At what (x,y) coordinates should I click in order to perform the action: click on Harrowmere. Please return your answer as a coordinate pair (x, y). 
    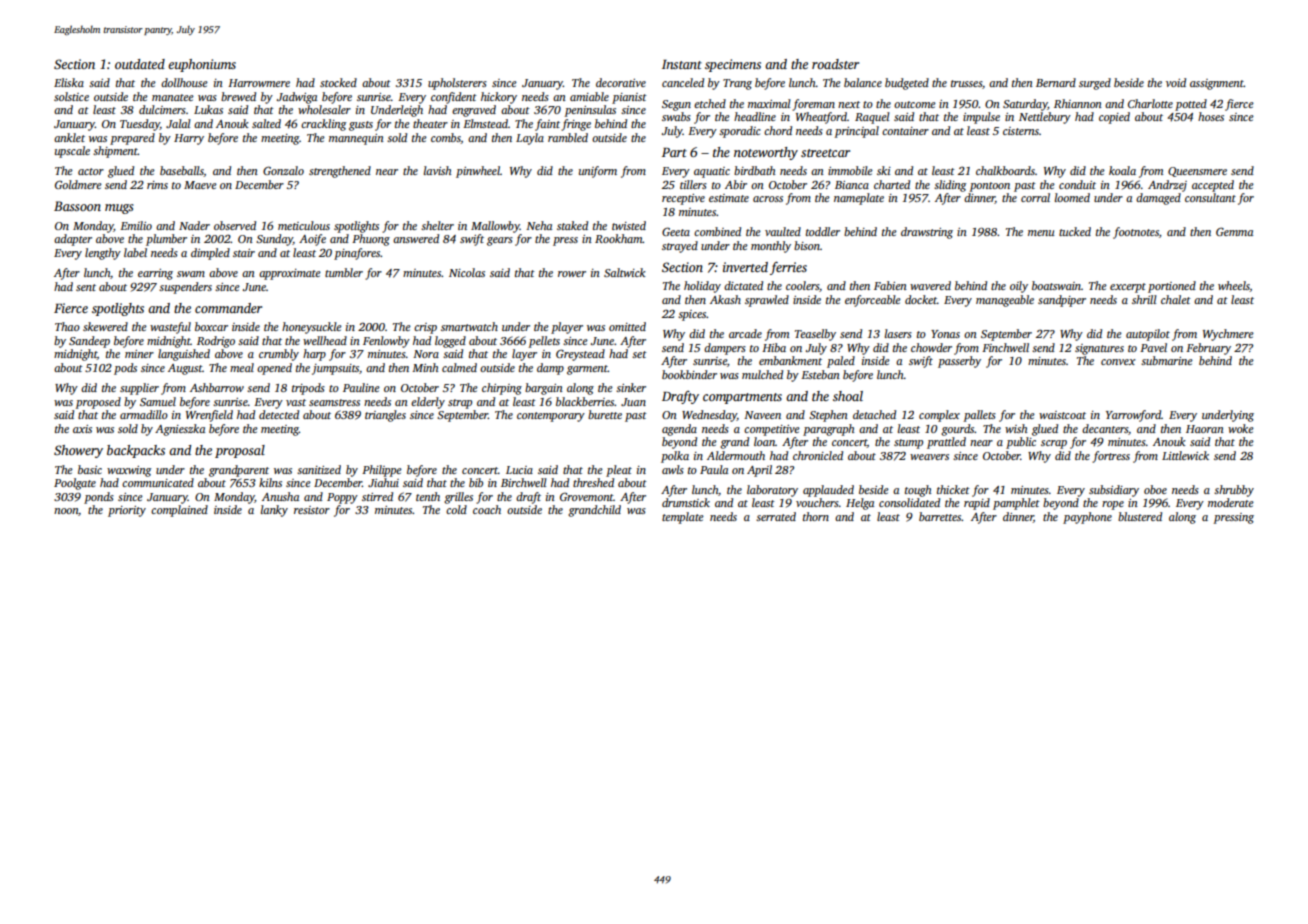
    Looking at the image, I should click on (259, 83).
